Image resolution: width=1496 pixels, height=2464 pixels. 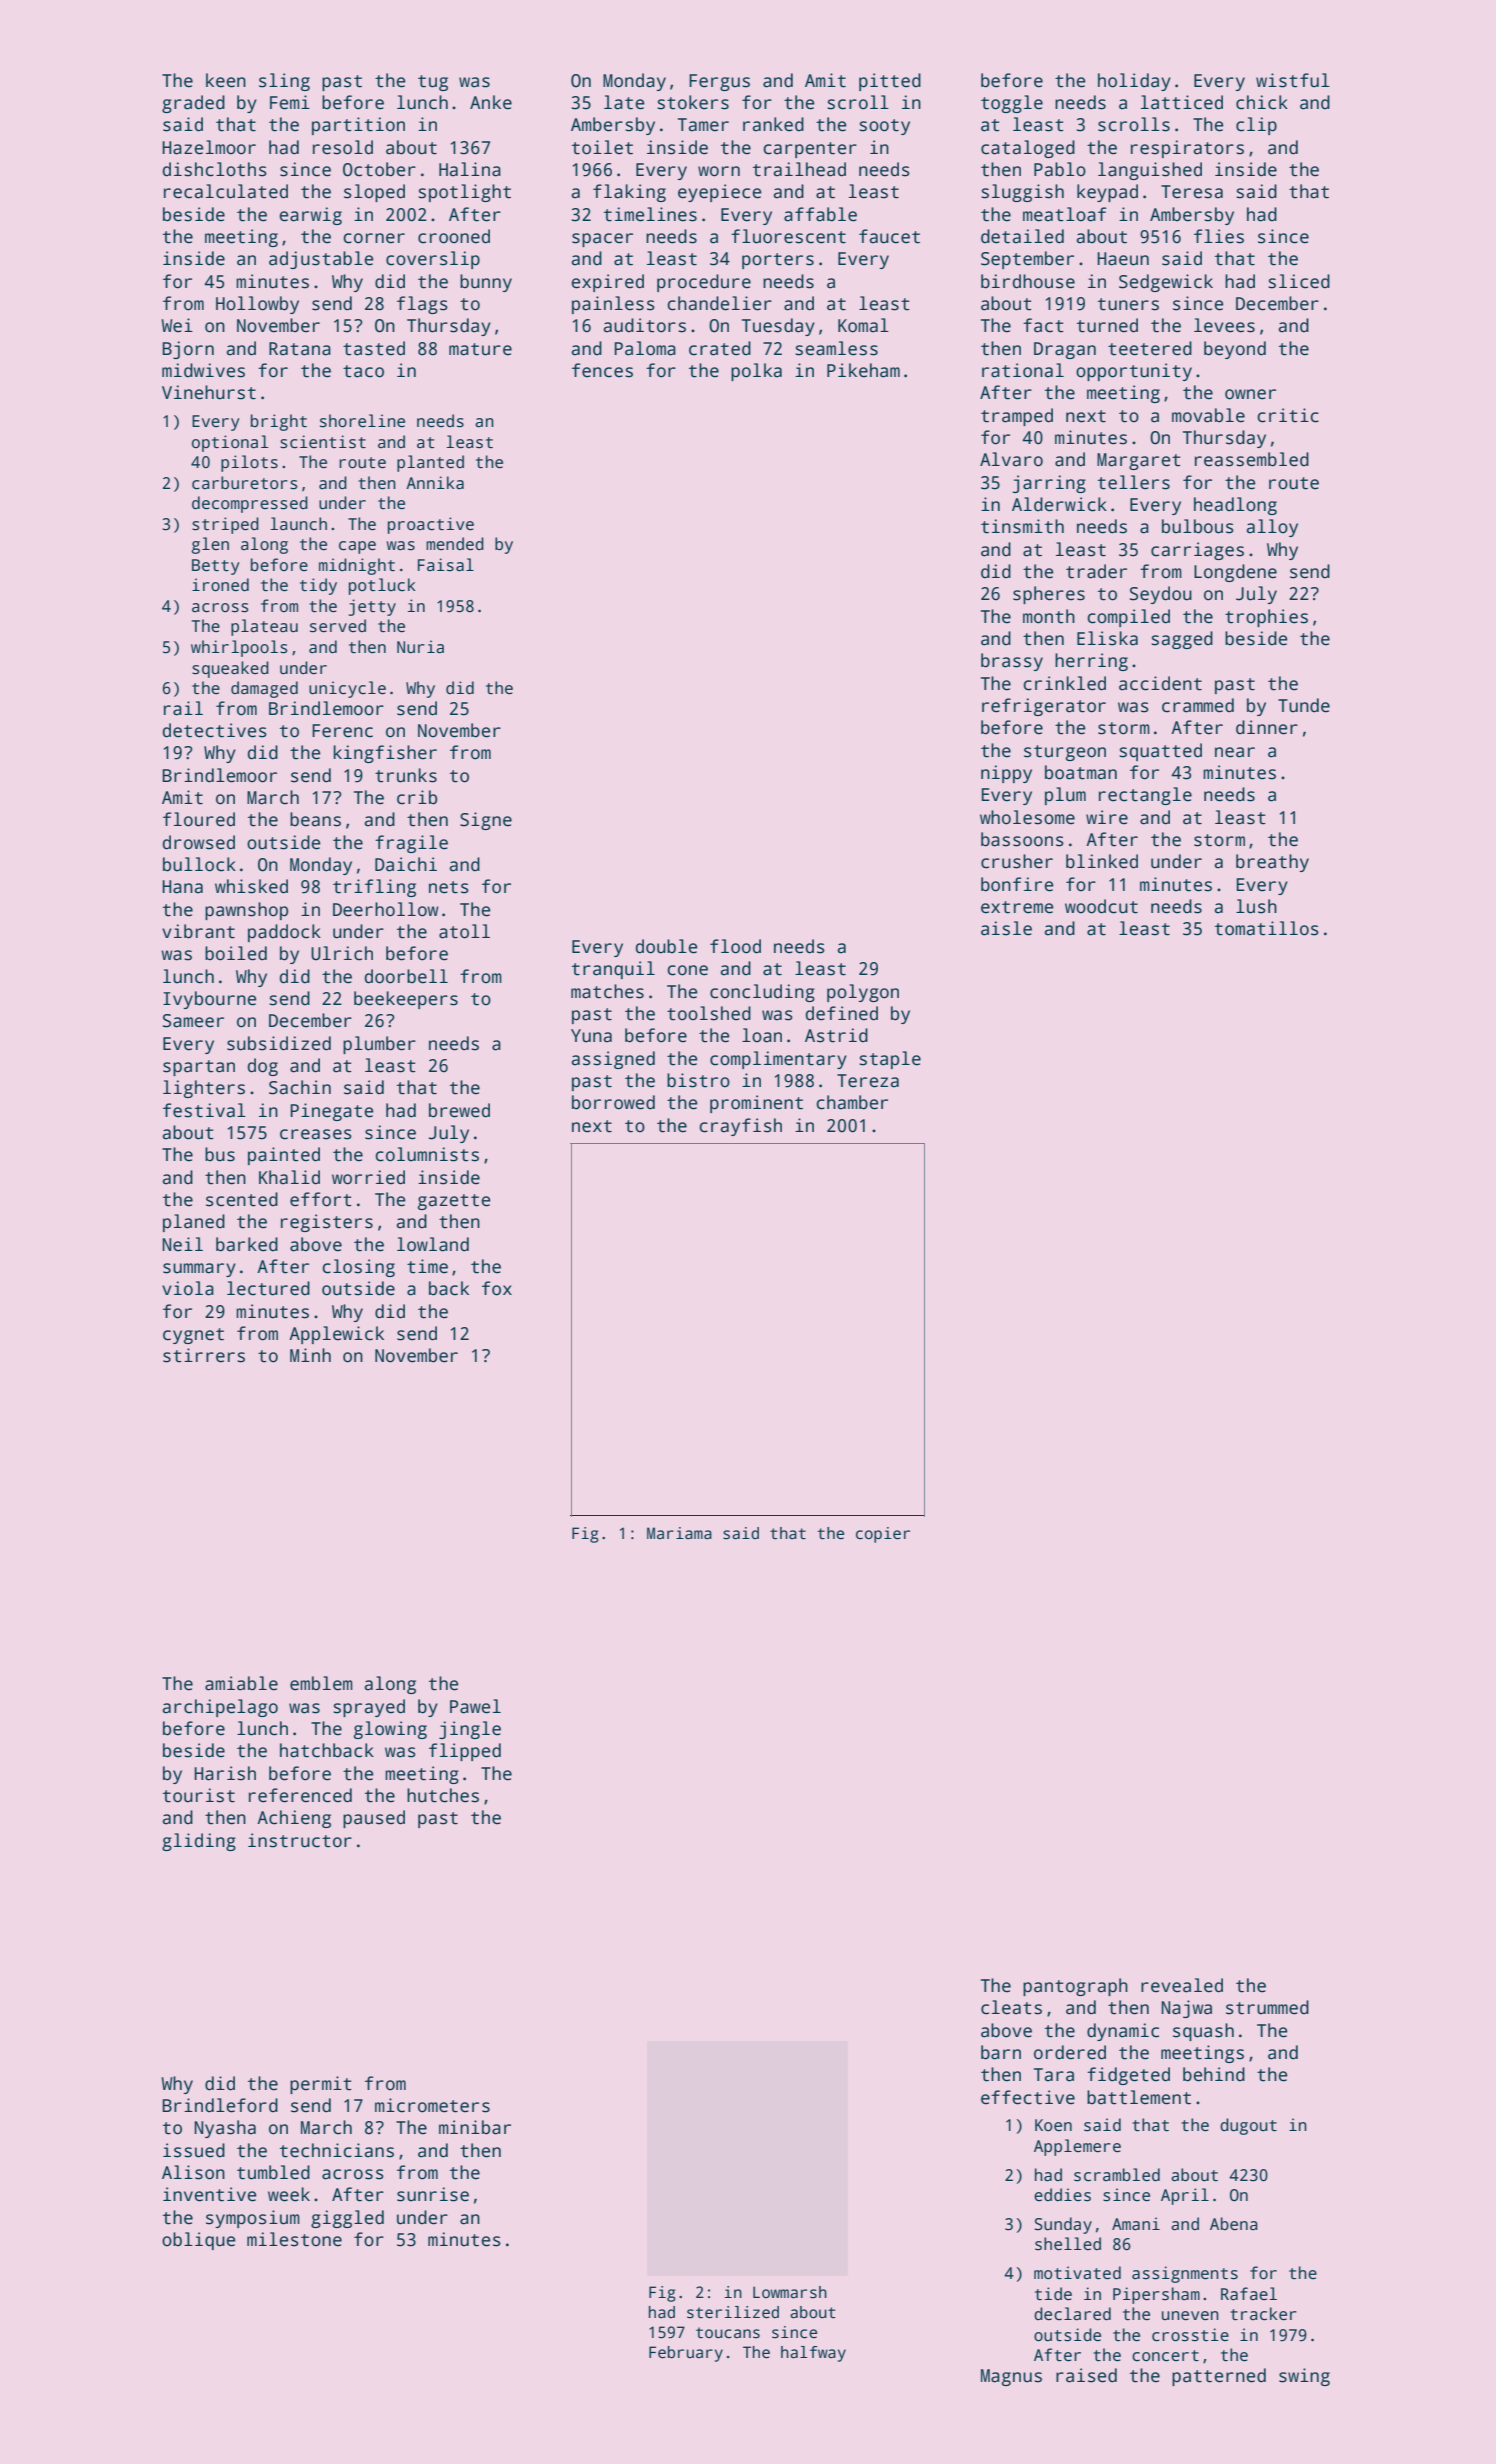 I want to click on atoll, so click(x=464, y=931).
